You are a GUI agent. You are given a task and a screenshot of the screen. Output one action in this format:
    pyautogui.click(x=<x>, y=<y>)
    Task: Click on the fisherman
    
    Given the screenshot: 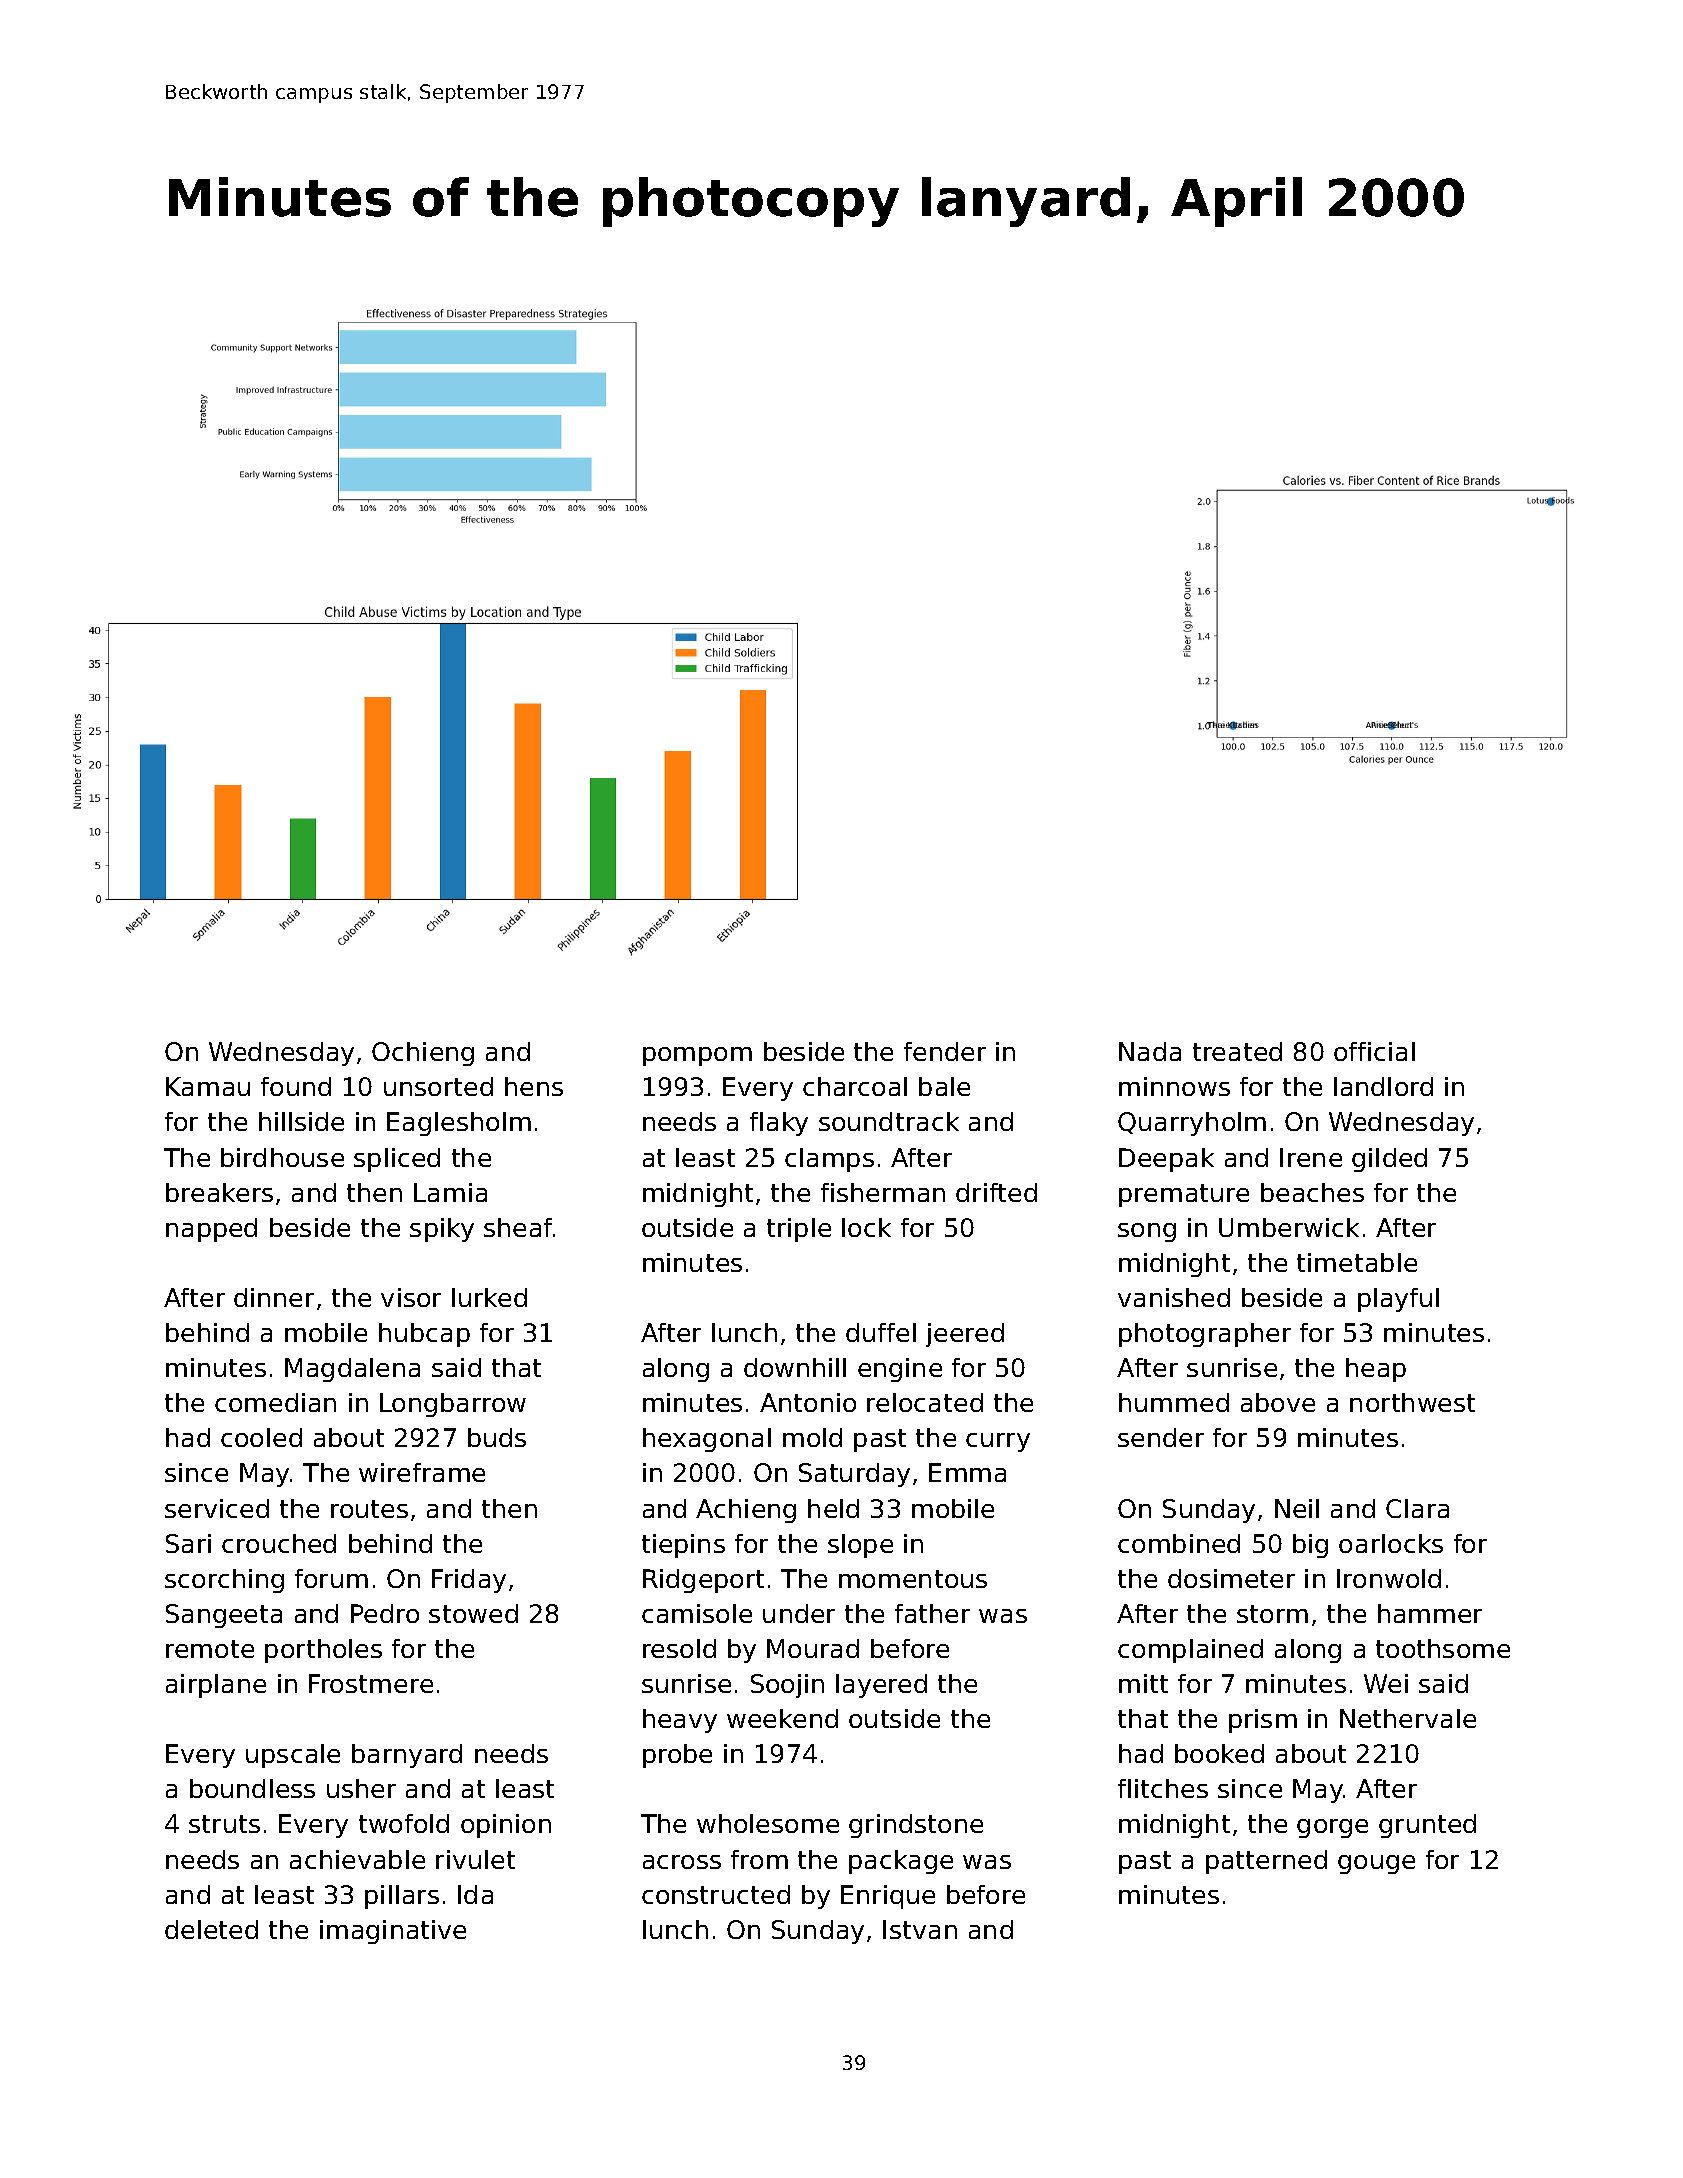 What is the action you would take?
    pyautogui.click(x=883, y=1192)
